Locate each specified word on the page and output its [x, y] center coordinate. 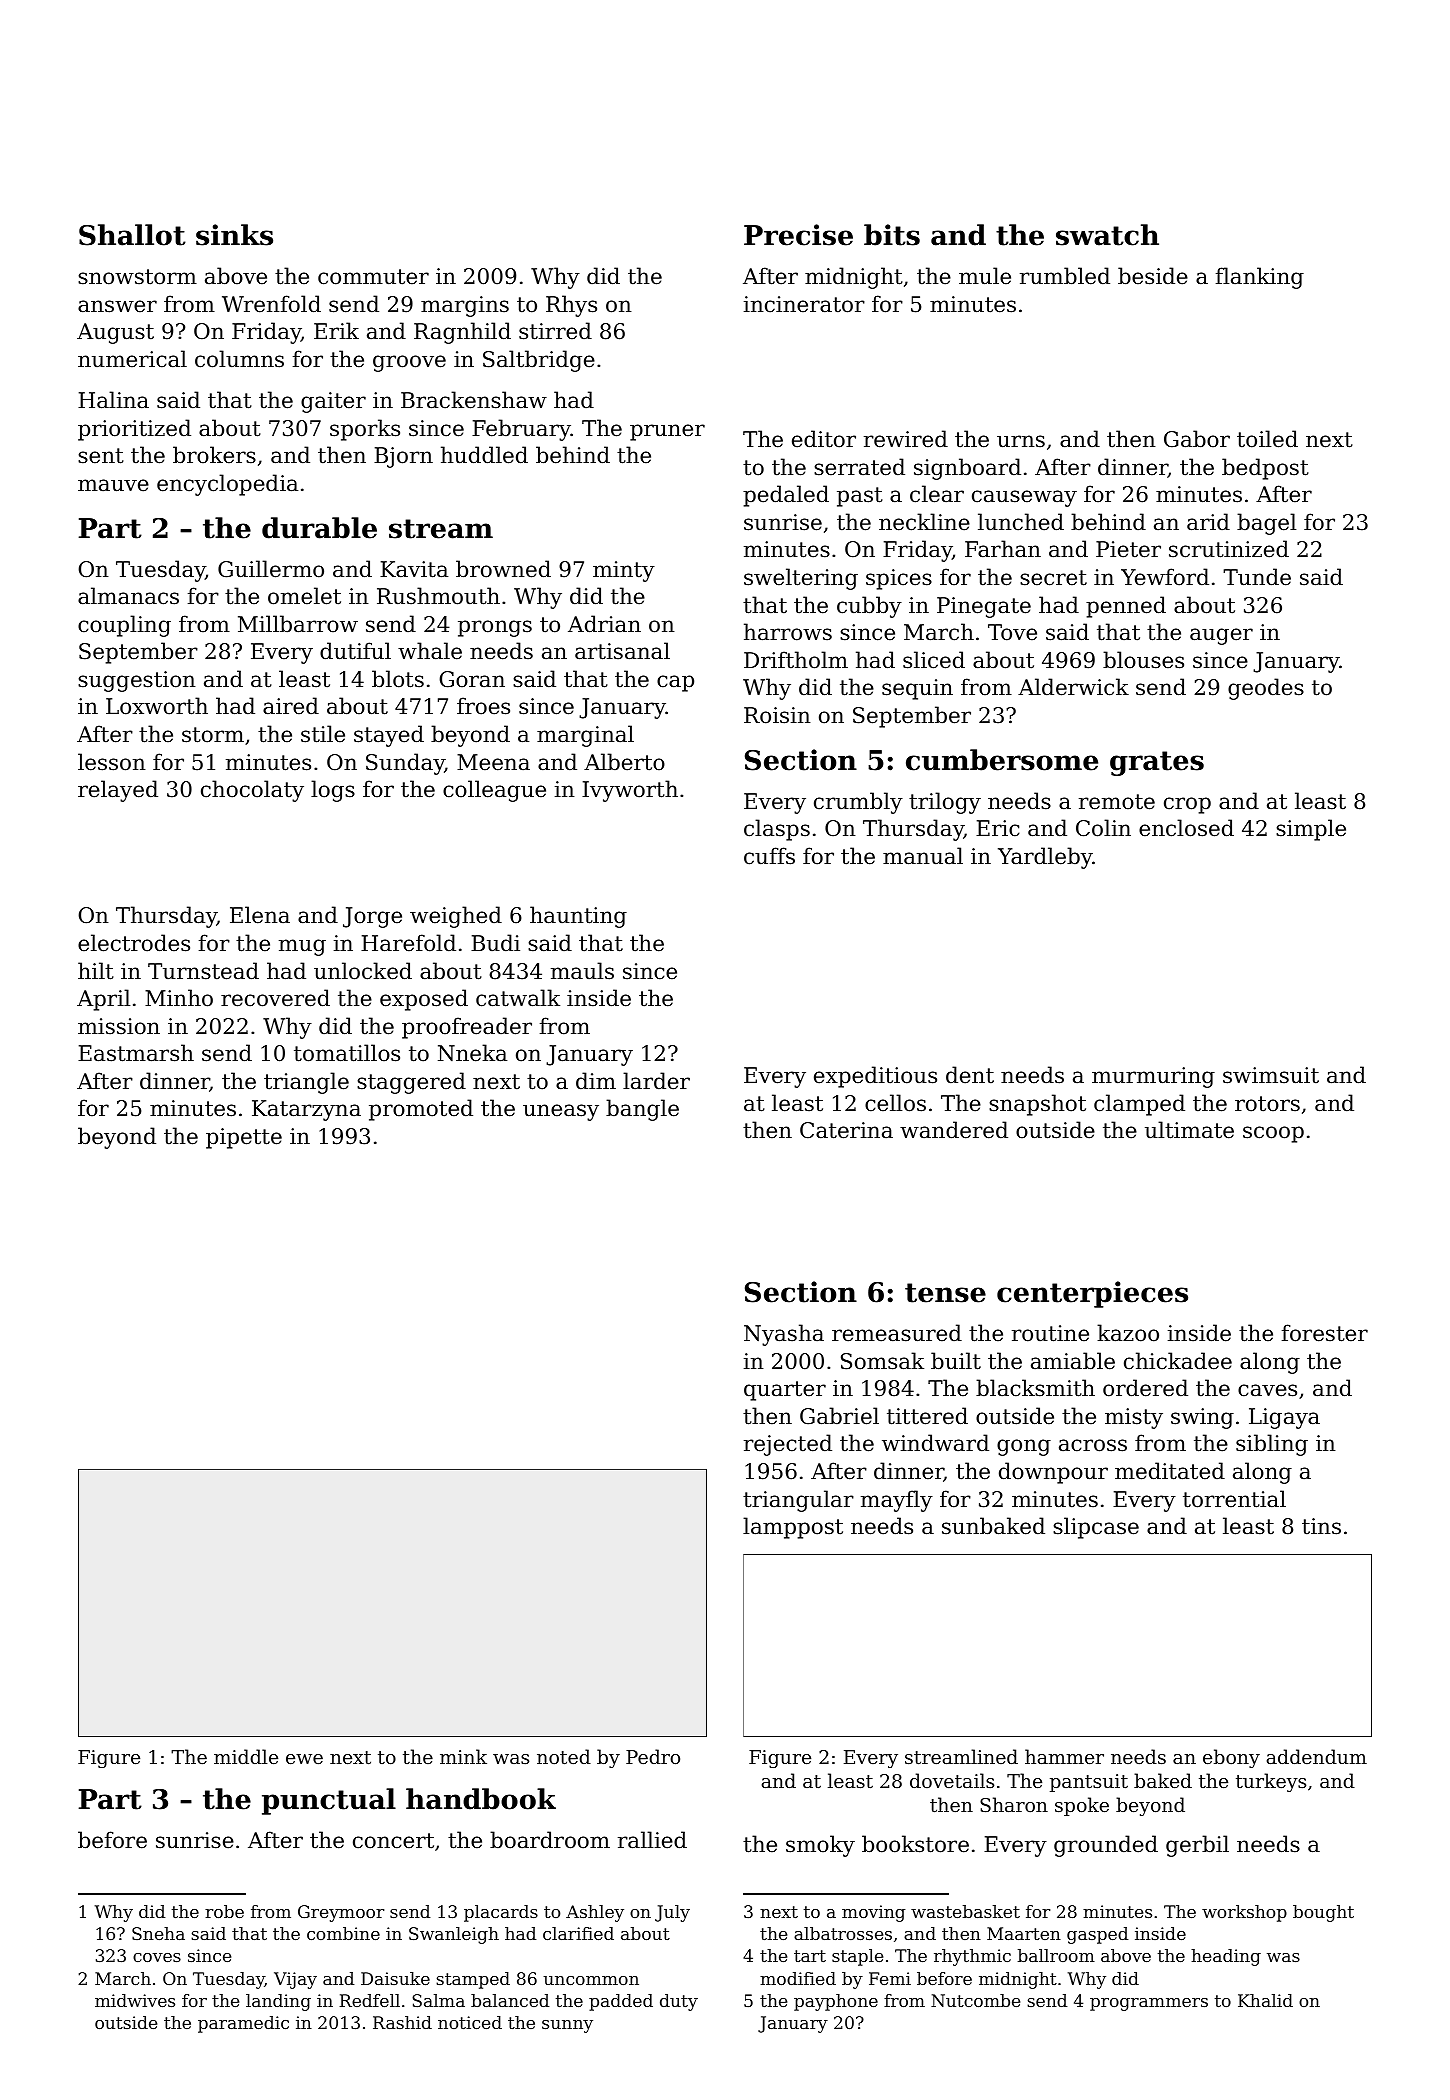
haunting [578, 917]
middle [246, 1756]
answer [117, 306]
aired [291, 706]
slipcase [1096, 1528]
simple [1311, 830]
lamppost [793, 1528]
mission [119, 1026]
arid [1208, 522]
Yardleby [1045, 858]
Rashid [402, 2022]
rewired [906, 439]
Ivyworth [630, 791]
